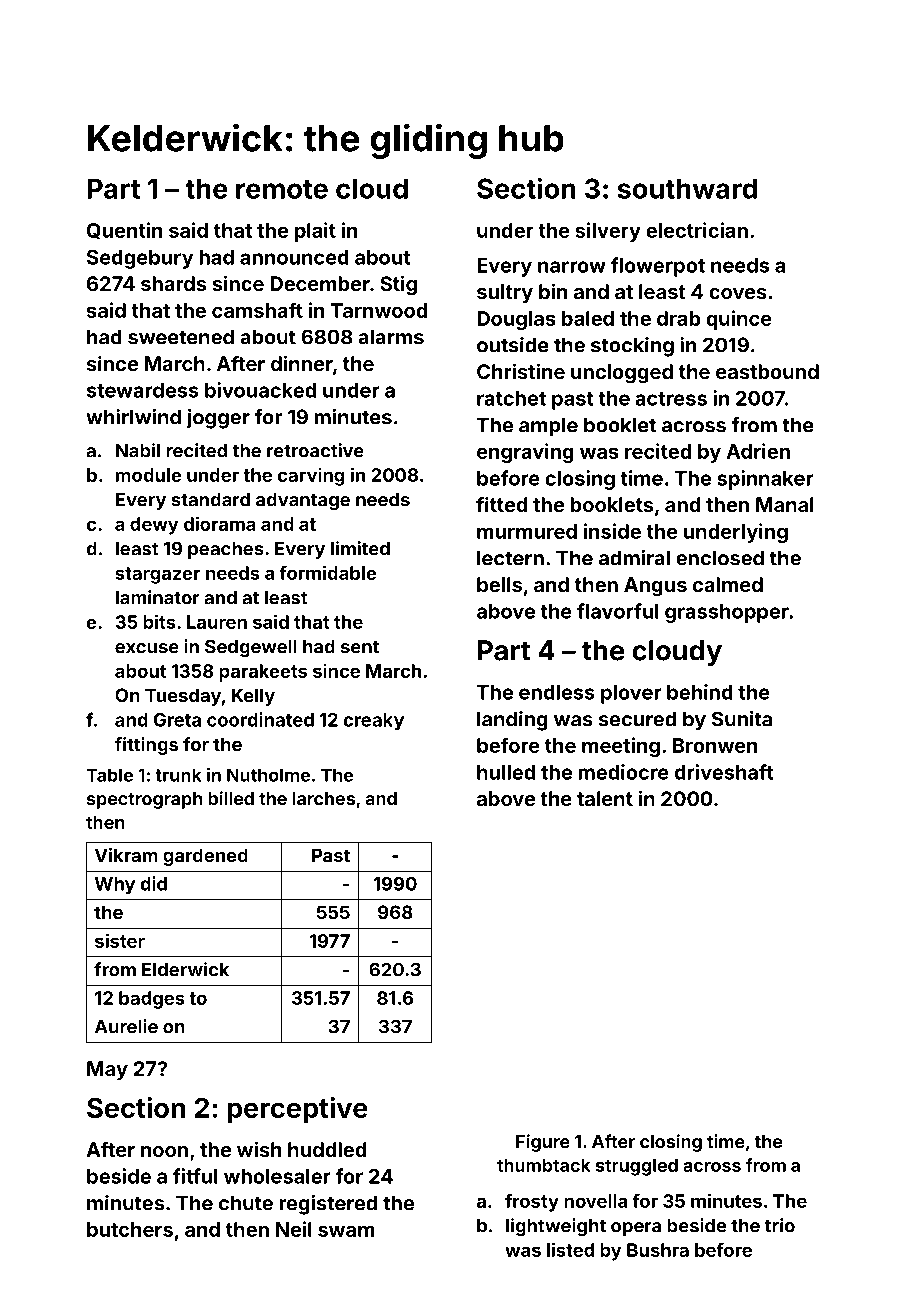 The height and width of the screenshot is (1316, 908). Describe the element at coordinates (297, 1110) in the screenshot. I see `perceptive` at that location.
